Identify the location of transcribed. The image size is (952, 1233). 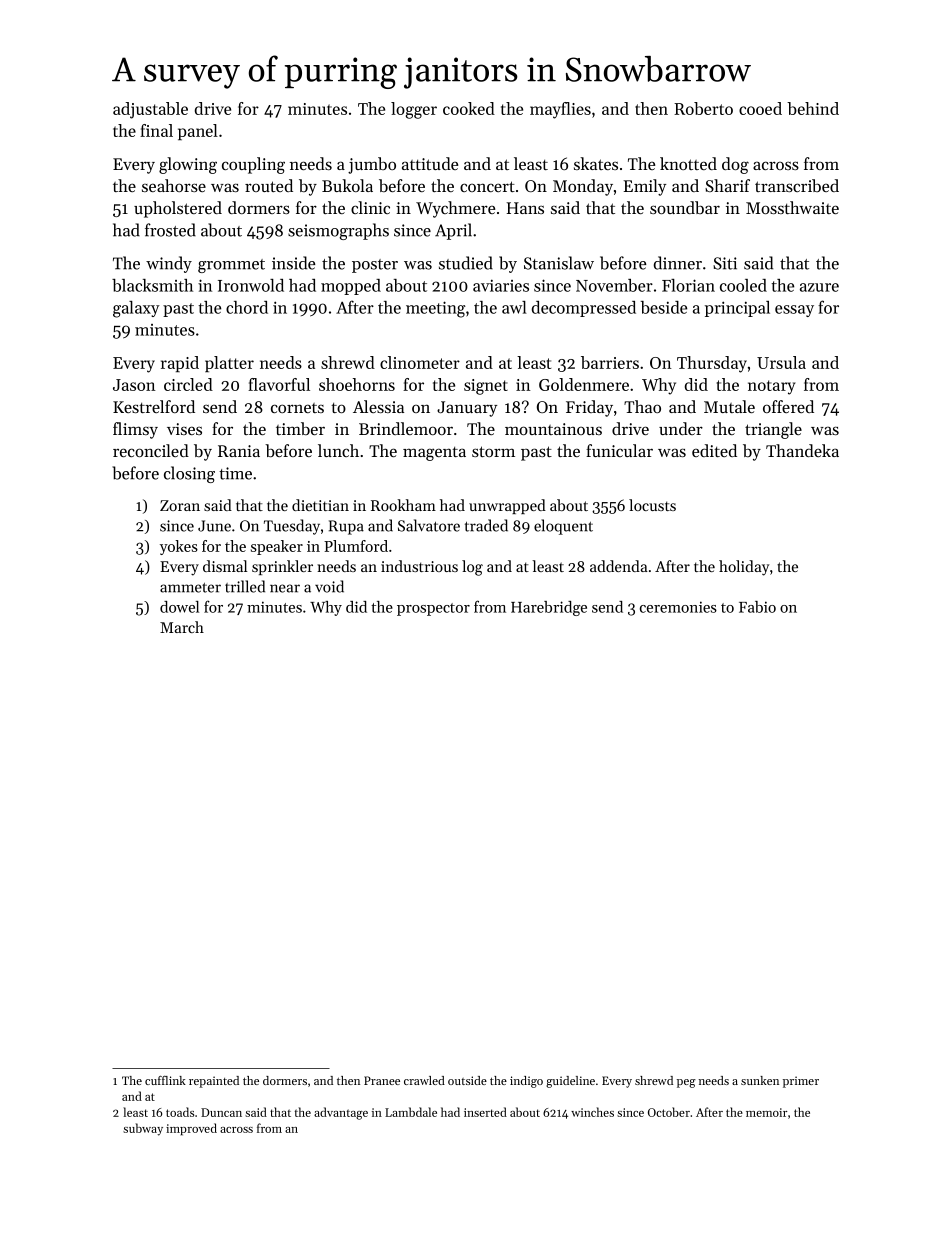
(797, 185).
